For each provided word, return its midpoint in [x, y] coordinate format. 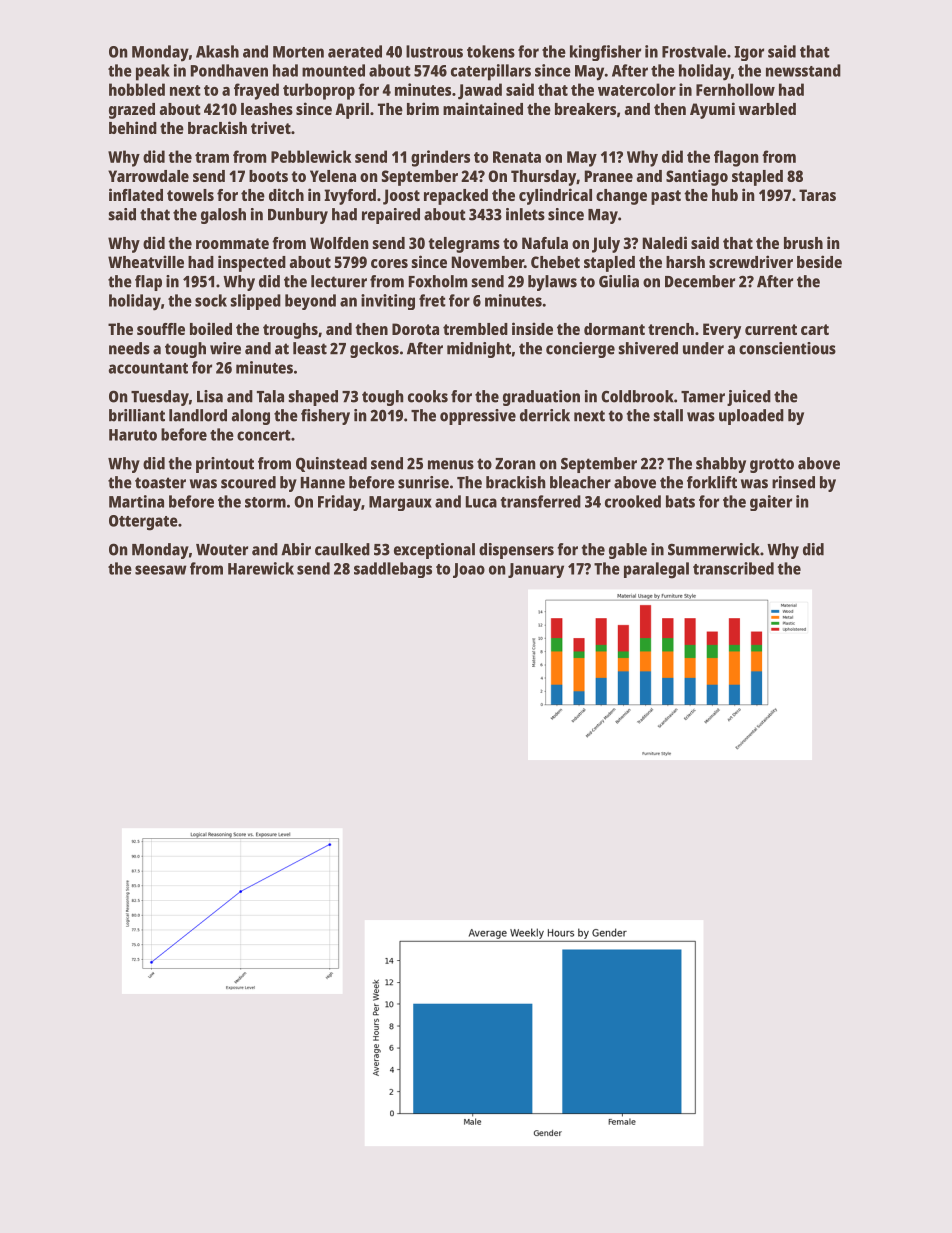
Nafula [545, 243]
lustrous [434, 51]
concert [264, 435]
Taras [817, 195]
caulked [342, 549]
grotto [772, 465]
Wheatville [146, 261]
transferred [540, 501]
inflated [136, 194]
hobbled [137, 89]
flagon [736, 158]
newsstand [803, 70]
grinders [440, 158]
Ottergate [143, 523]
